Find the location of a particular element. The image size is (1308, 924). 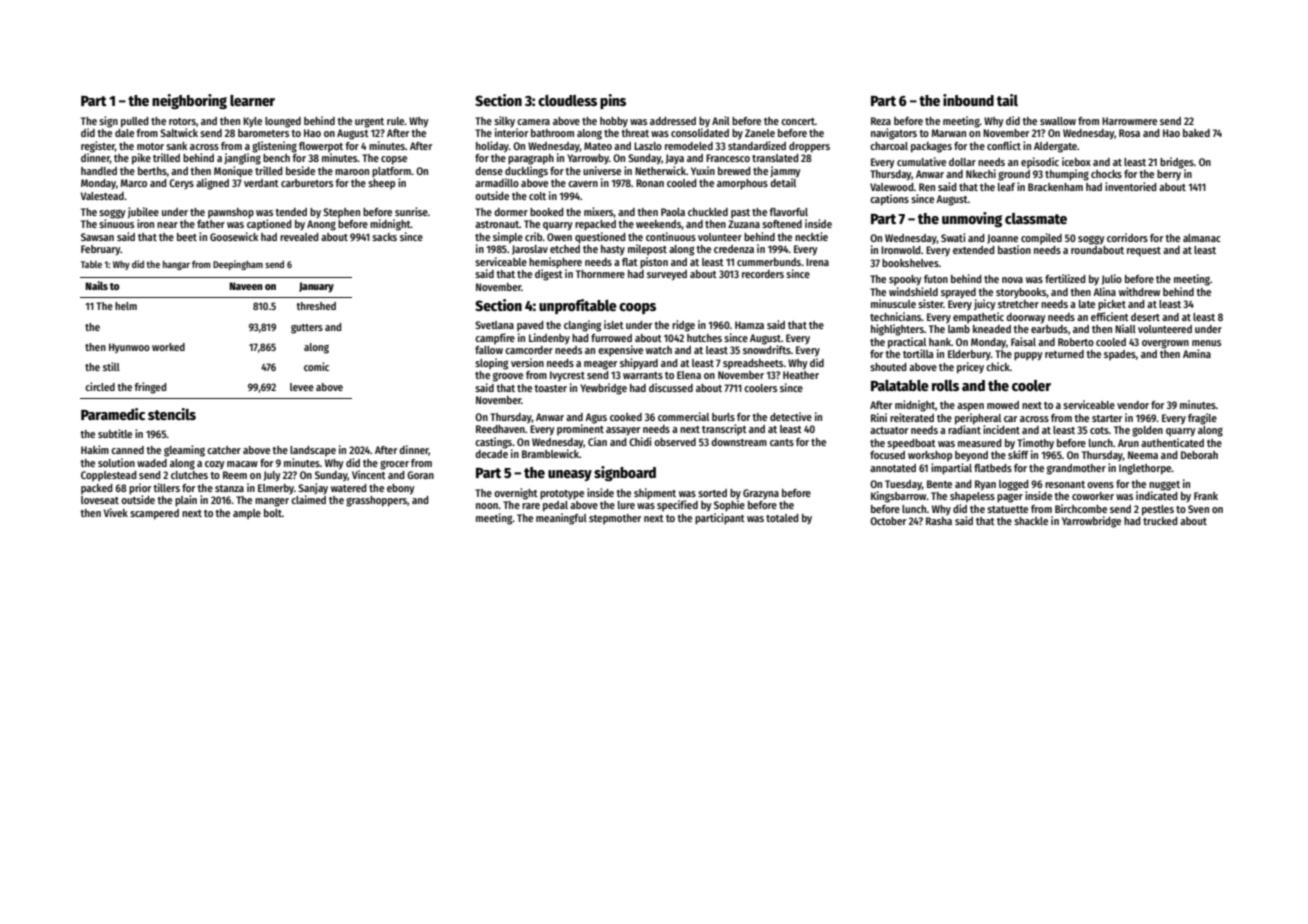

cots is located at coordinates (1099, 430).
